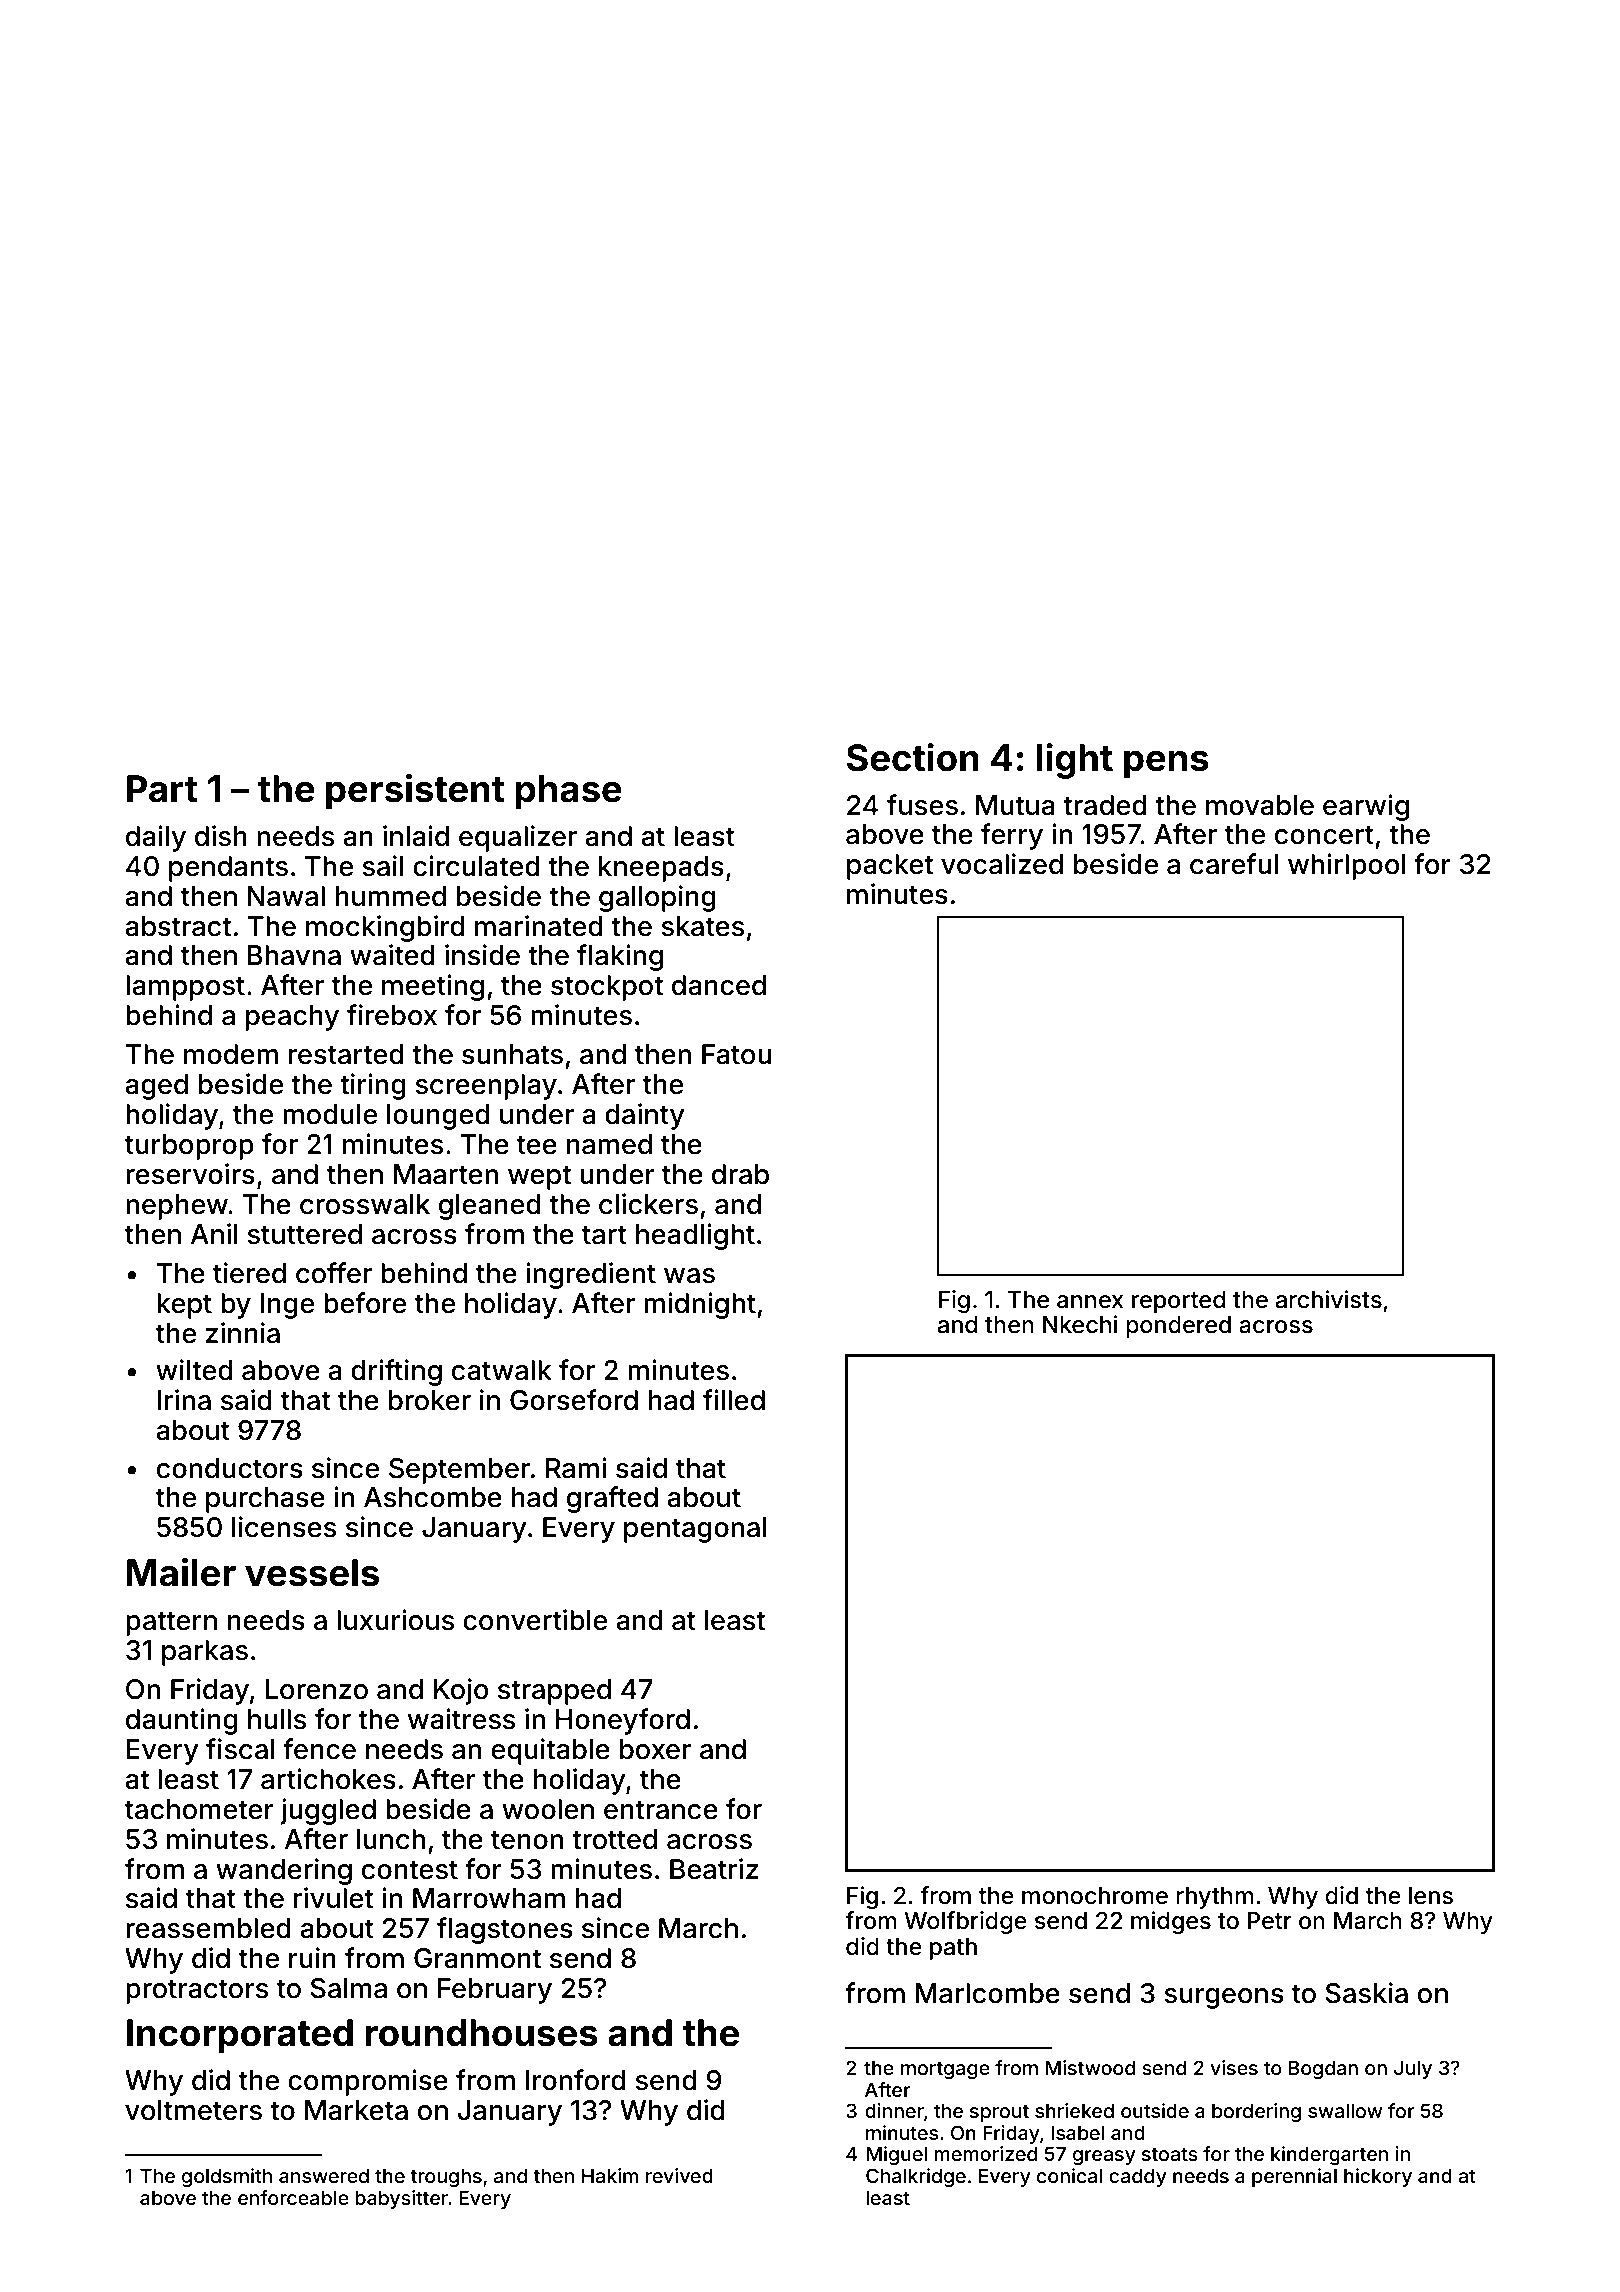  I want to click on Ashcombe, so click(433, 1497).
